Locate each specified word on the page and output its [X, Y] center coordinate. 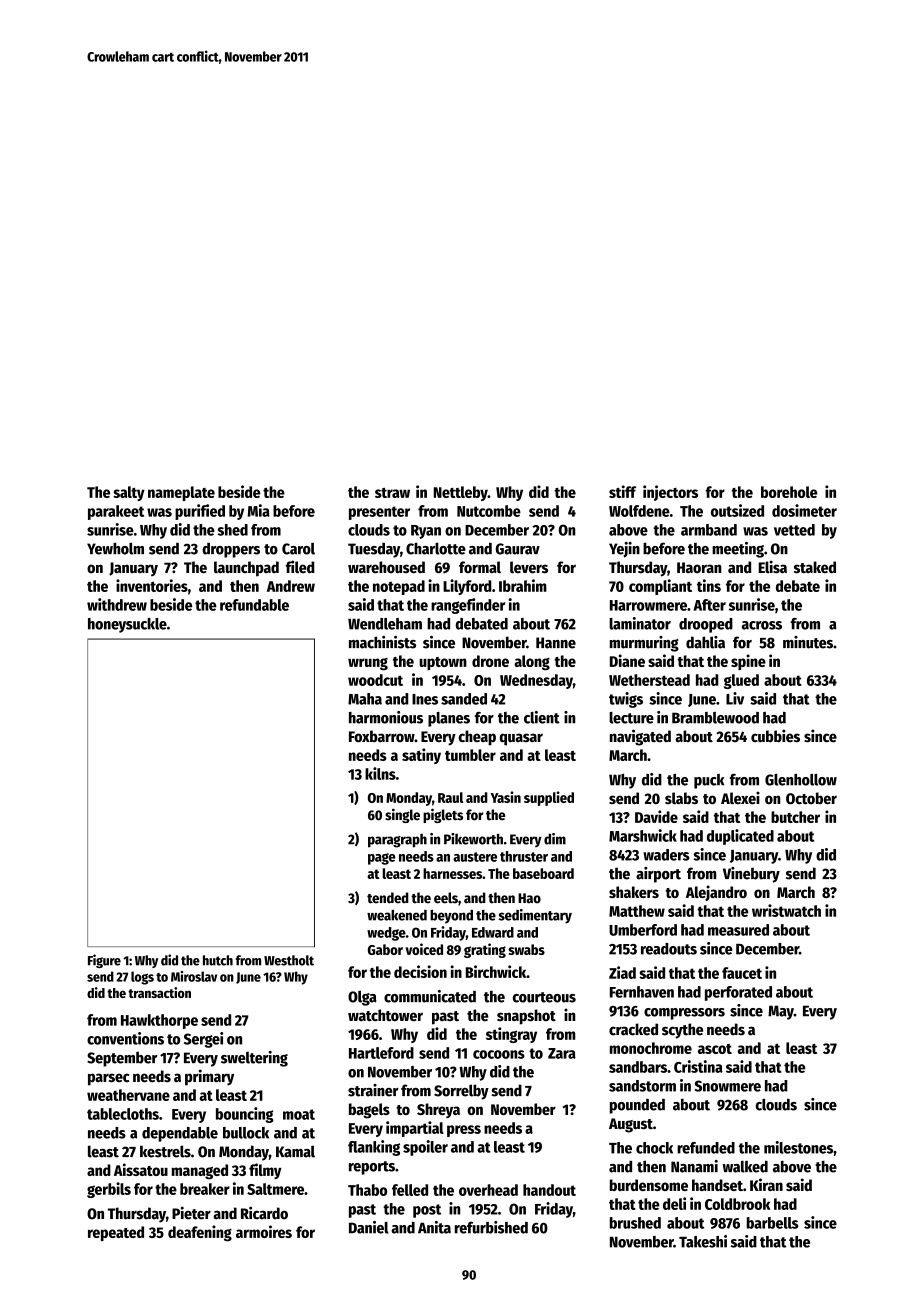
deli [674, 1203]
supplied [549, 798]
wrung [368, 664]
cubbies [775, 736]
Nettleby [460, 493]
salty [129, 493]
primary [209, 1077]
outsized [737, 510]
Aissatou [141, 1169]
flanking [374, 1148]
